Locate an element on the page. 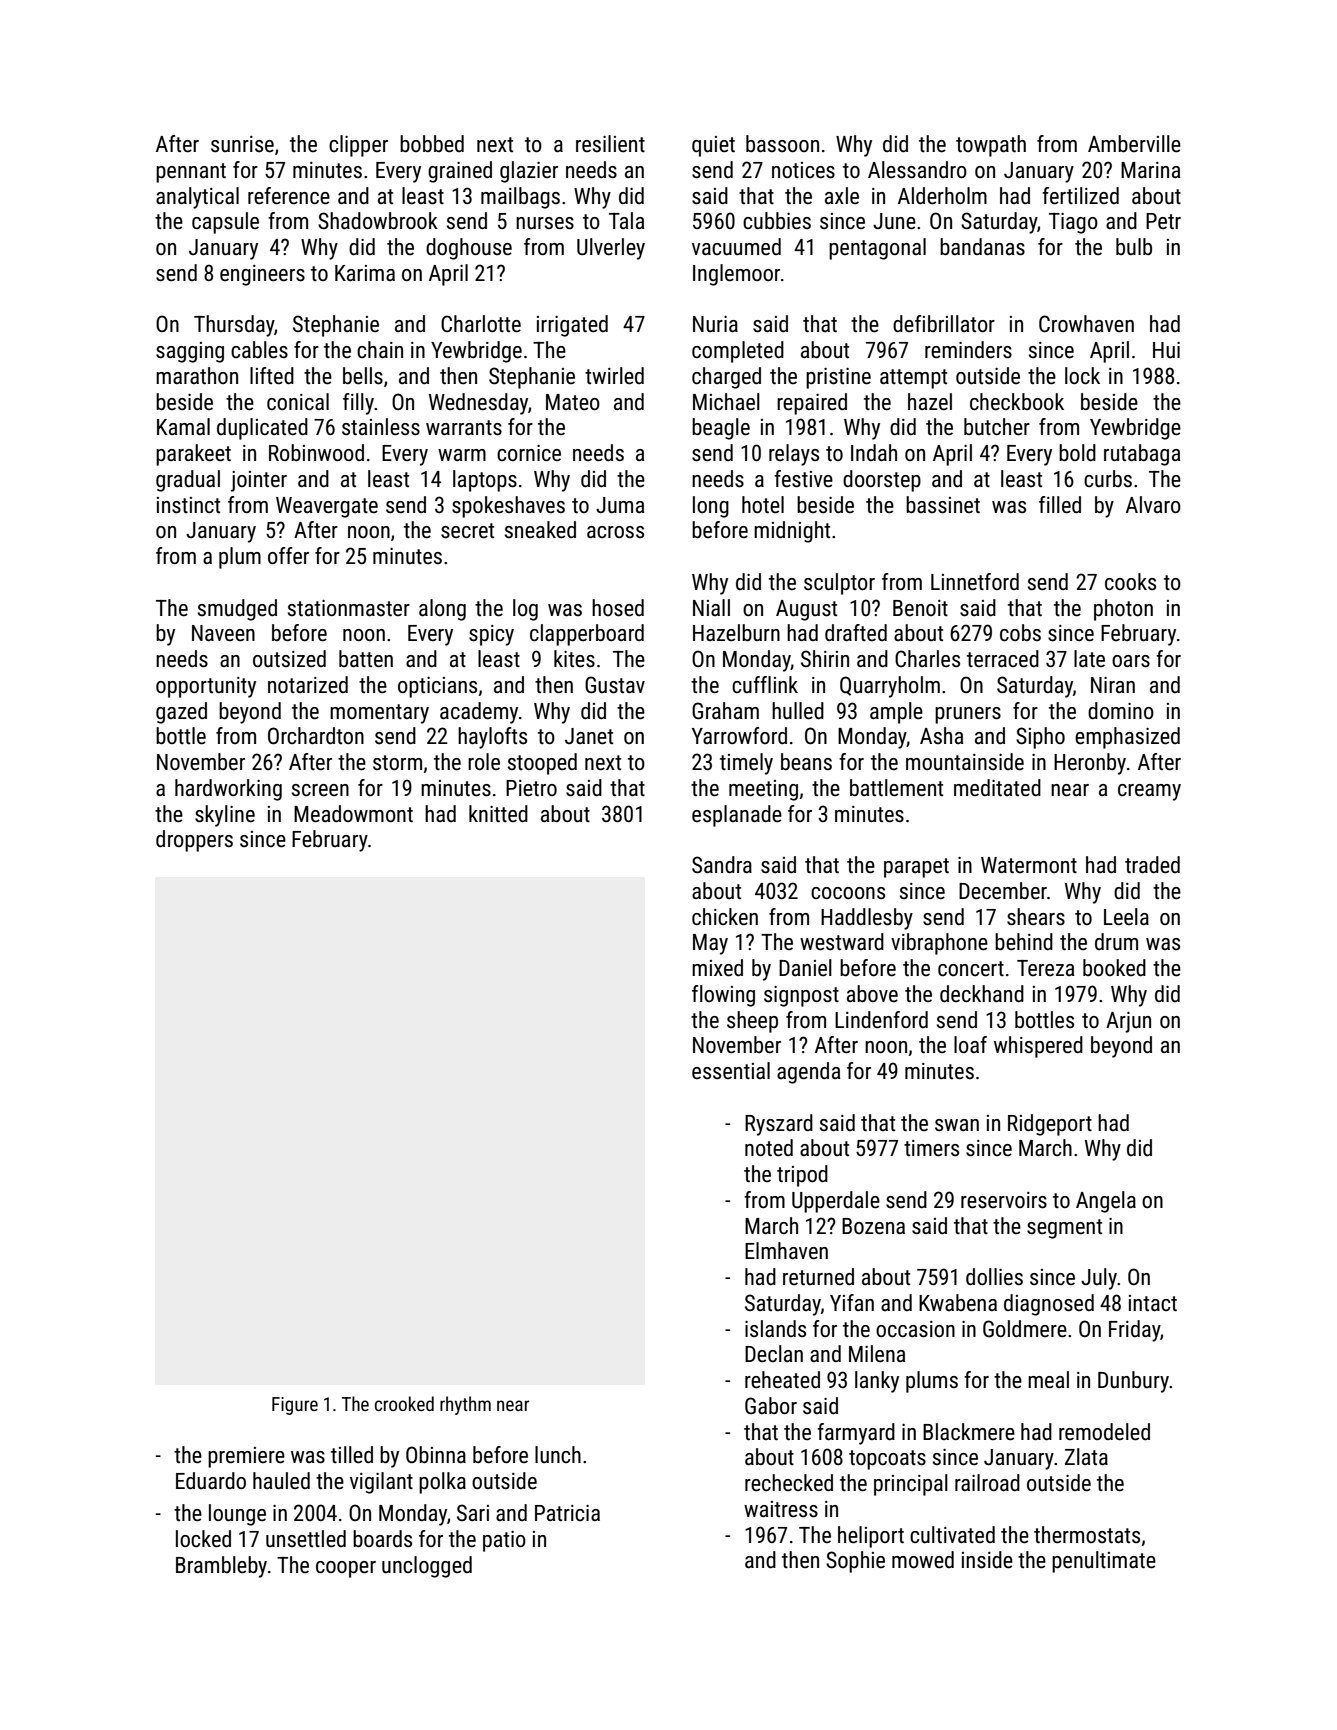 The height and width of the page is (1730, 1337). rhythm is located at coordinates (465, 1405).
